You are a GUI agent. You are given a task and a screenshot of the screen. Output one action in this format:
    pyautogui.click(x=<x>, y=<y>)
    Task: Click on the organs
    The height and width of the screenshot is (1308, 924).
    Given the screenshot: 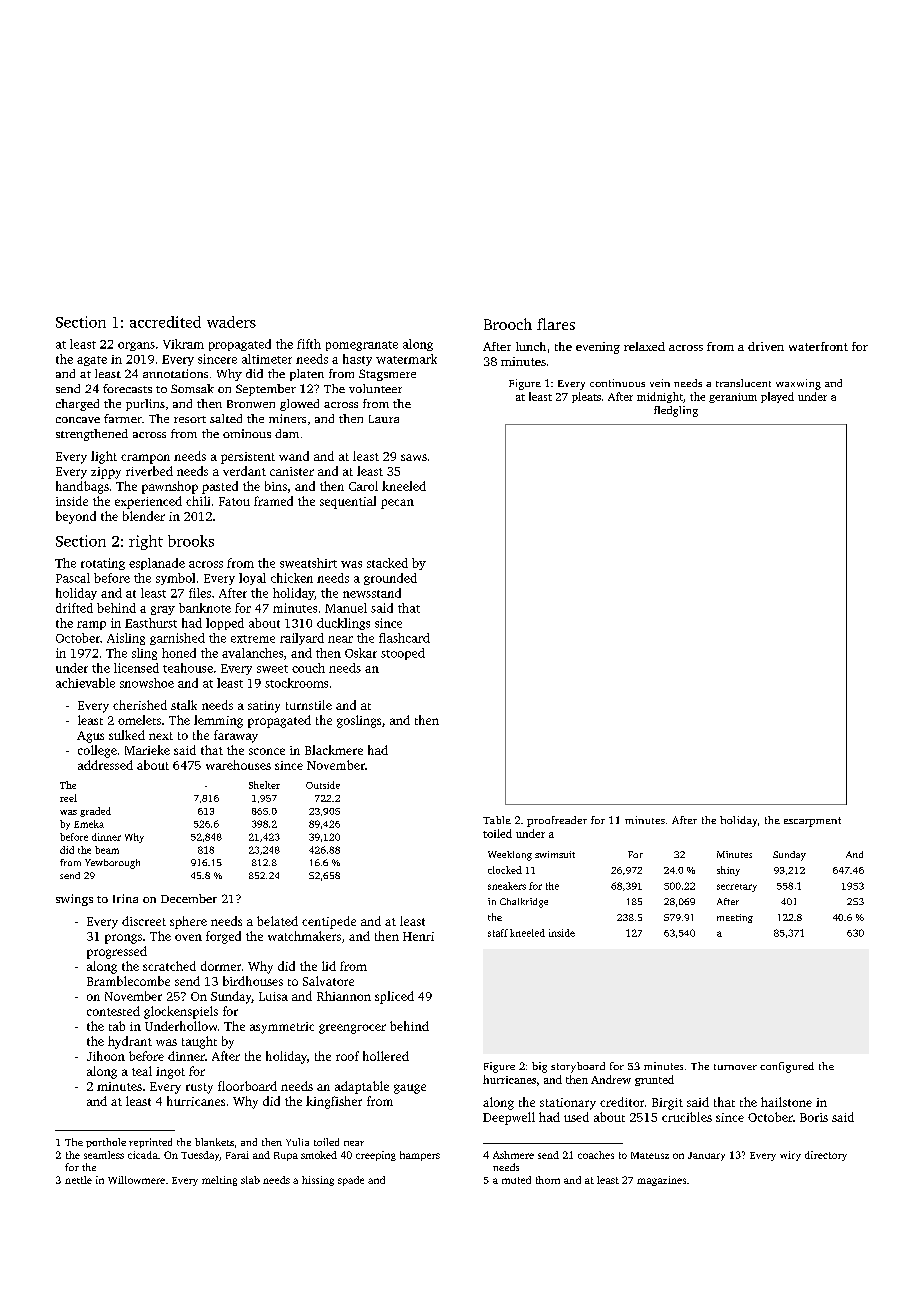 What is the action you would take?
    pyautogui.click(x=136, y=346)
